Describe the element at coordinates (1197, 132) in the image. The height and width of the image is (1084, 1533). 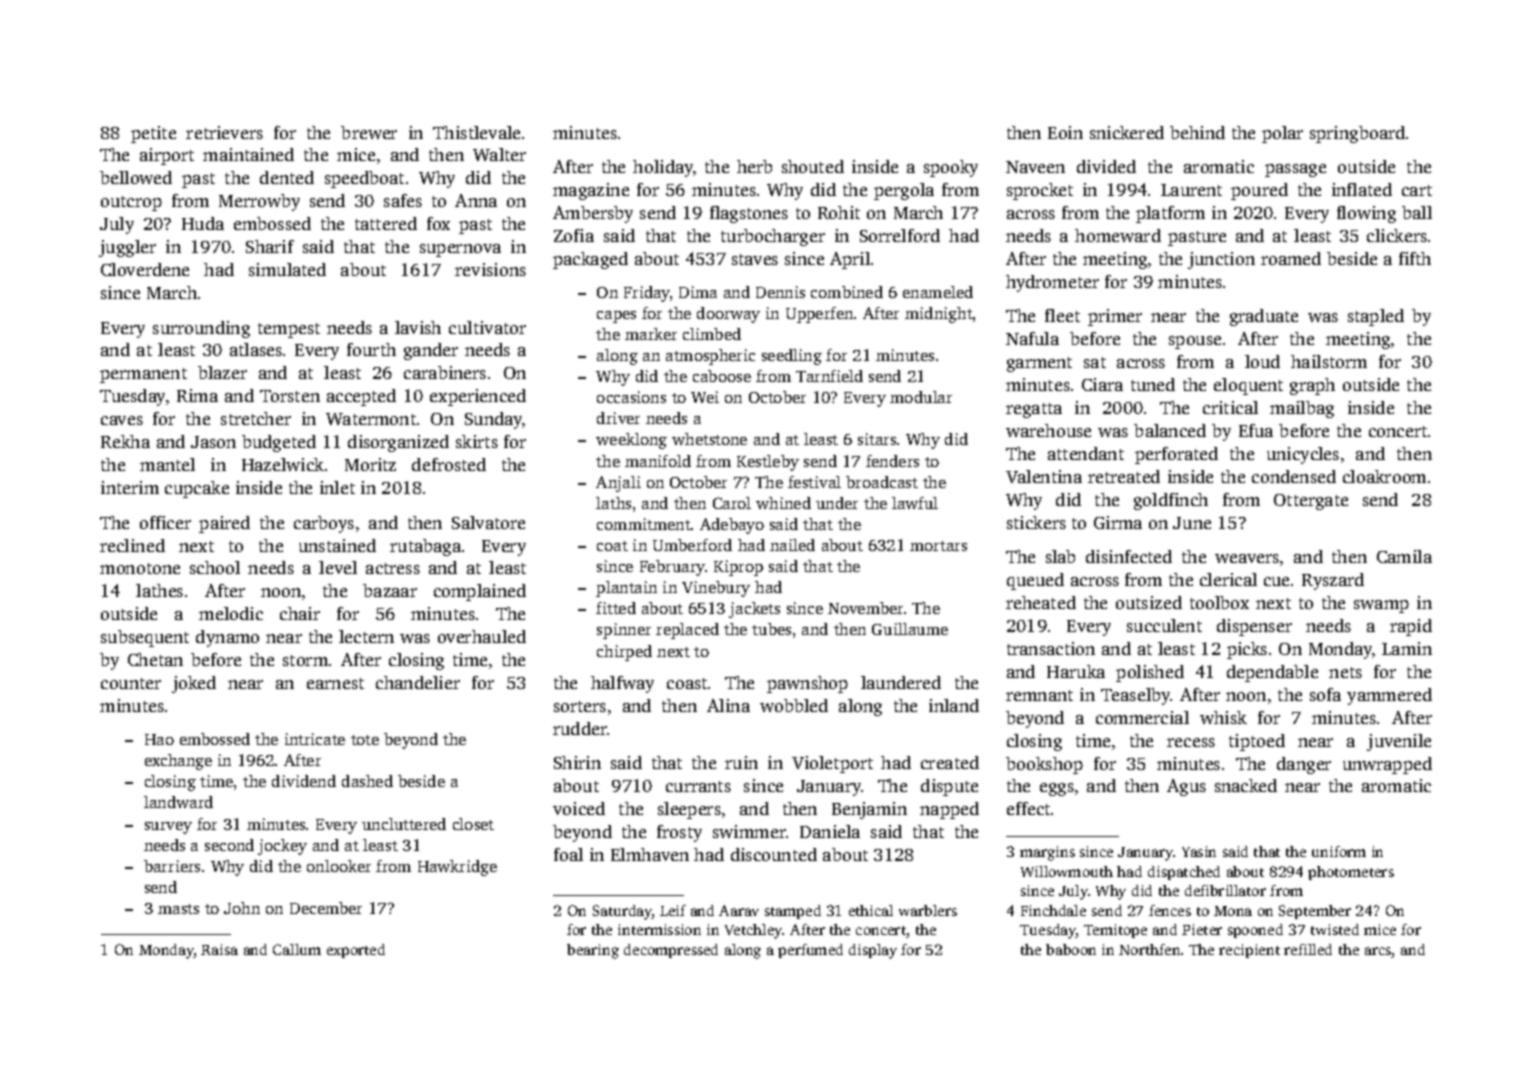
I see `behind` at that location.
